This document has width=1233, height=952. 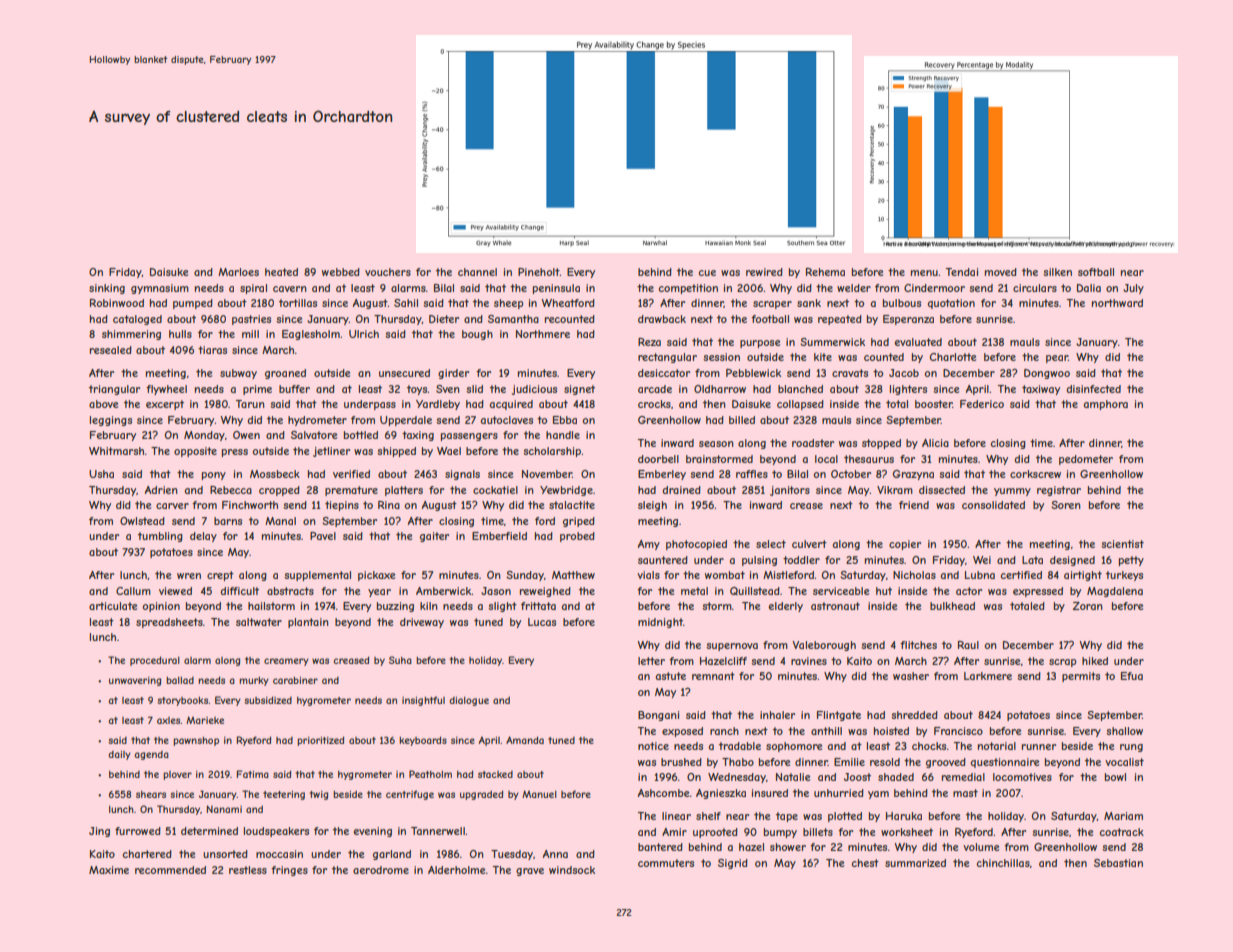 What do you see at coordinates (707, 273) in the document?
I see `cue` at bounding box center [707, 273].
